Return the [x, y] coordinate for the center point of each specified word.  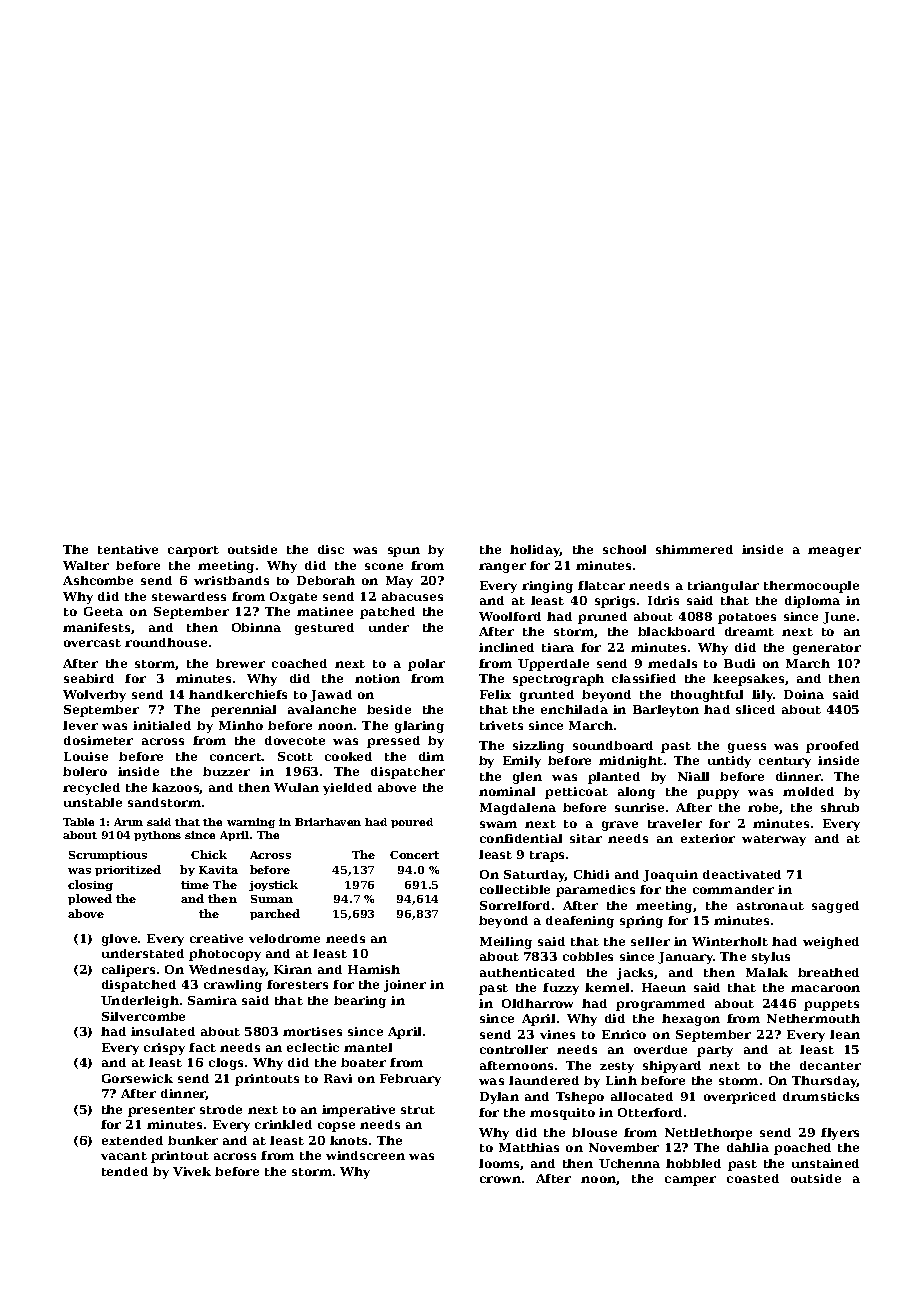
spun [404, 552]
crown [500, 1179]
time [195, 885]
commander [733, 889]
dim [431, 756]
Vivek [192, 1171]
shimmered [694, 549]
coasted [753, 1178]
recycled [91, 789]
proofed [832, 747]
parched [275, 914]
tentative [128, 549]
